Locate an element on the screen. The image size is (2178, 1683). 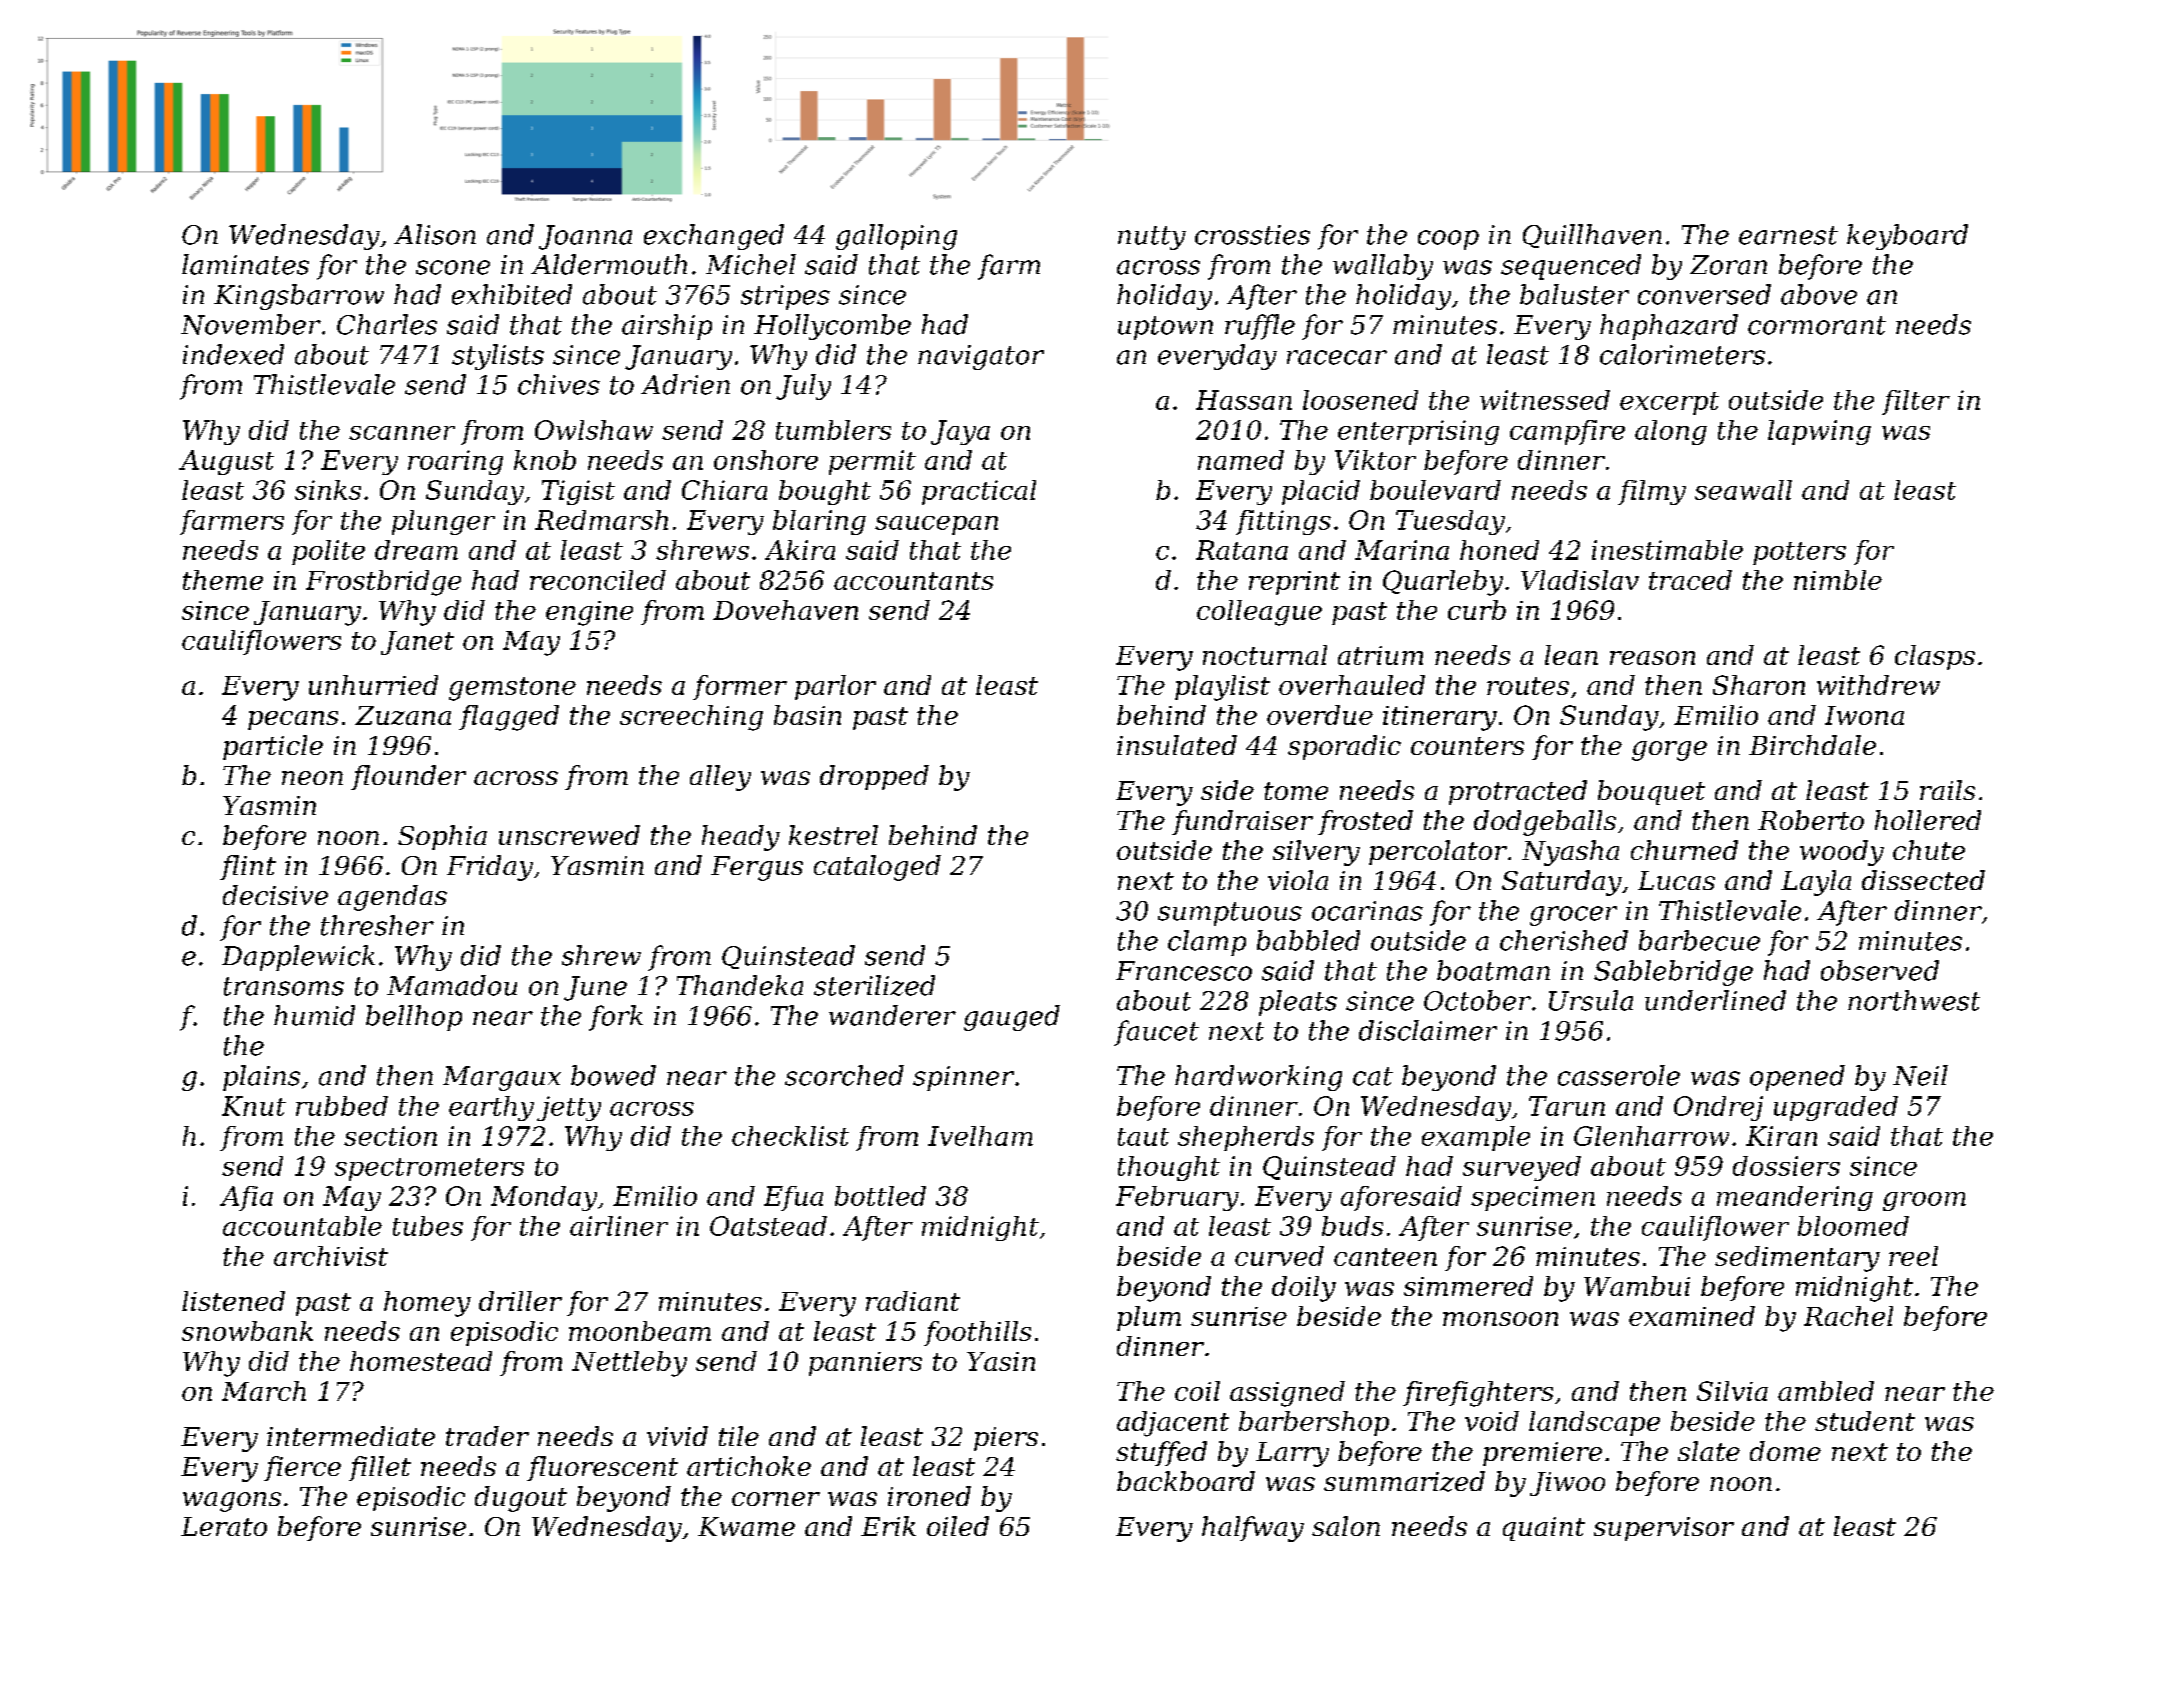
theme is located at coordinates (223, 580).
